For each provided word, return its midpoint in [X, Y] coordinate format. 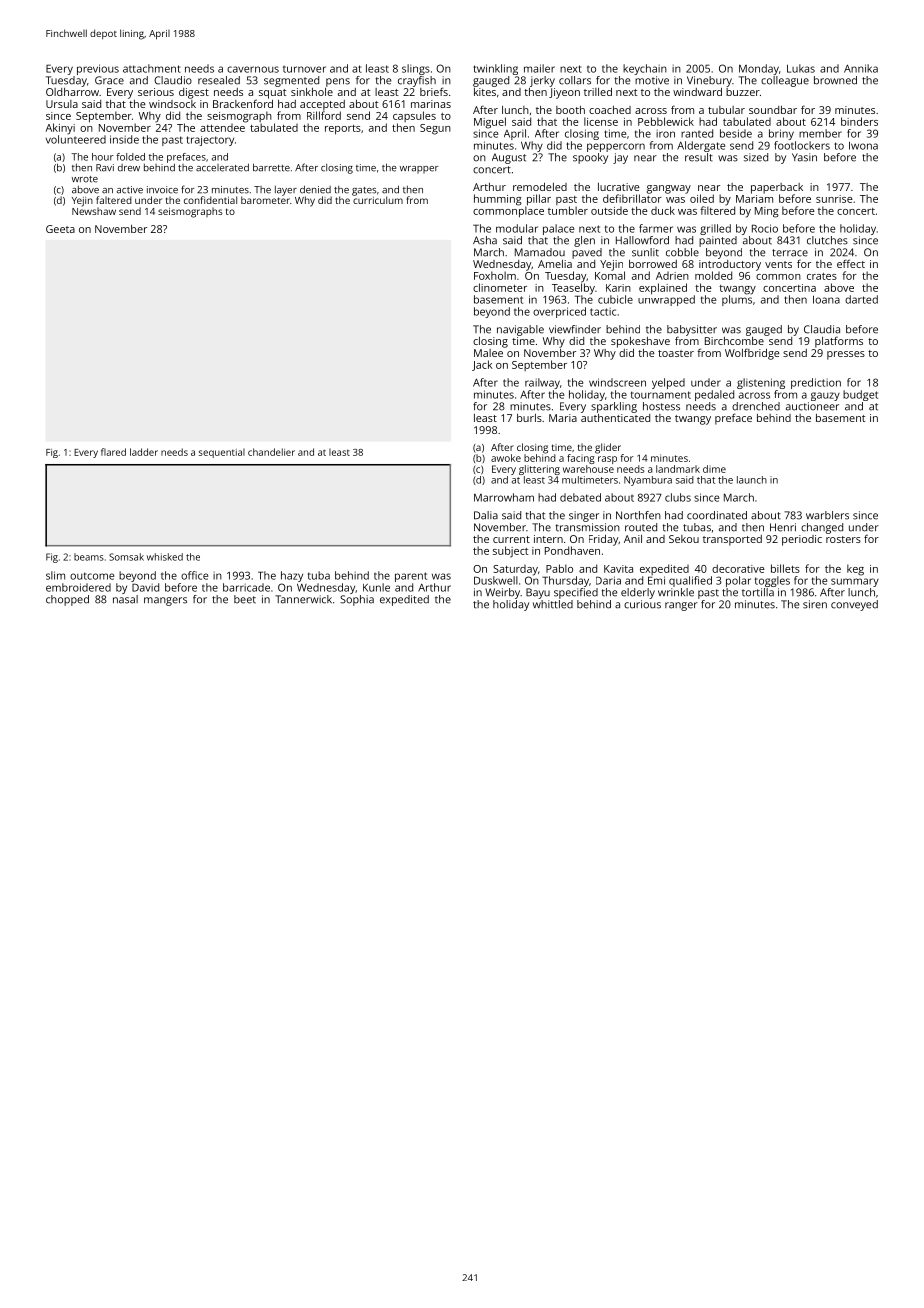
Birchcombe [734, 341]
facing [581, 459]
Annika [861, 68]
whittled [553, 604]
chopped [67, 600]
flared [113, 452]
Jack [482, 365]
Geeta [60, 229]
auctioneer [812, 406]
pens [338, 82]
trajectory [210, 141]
